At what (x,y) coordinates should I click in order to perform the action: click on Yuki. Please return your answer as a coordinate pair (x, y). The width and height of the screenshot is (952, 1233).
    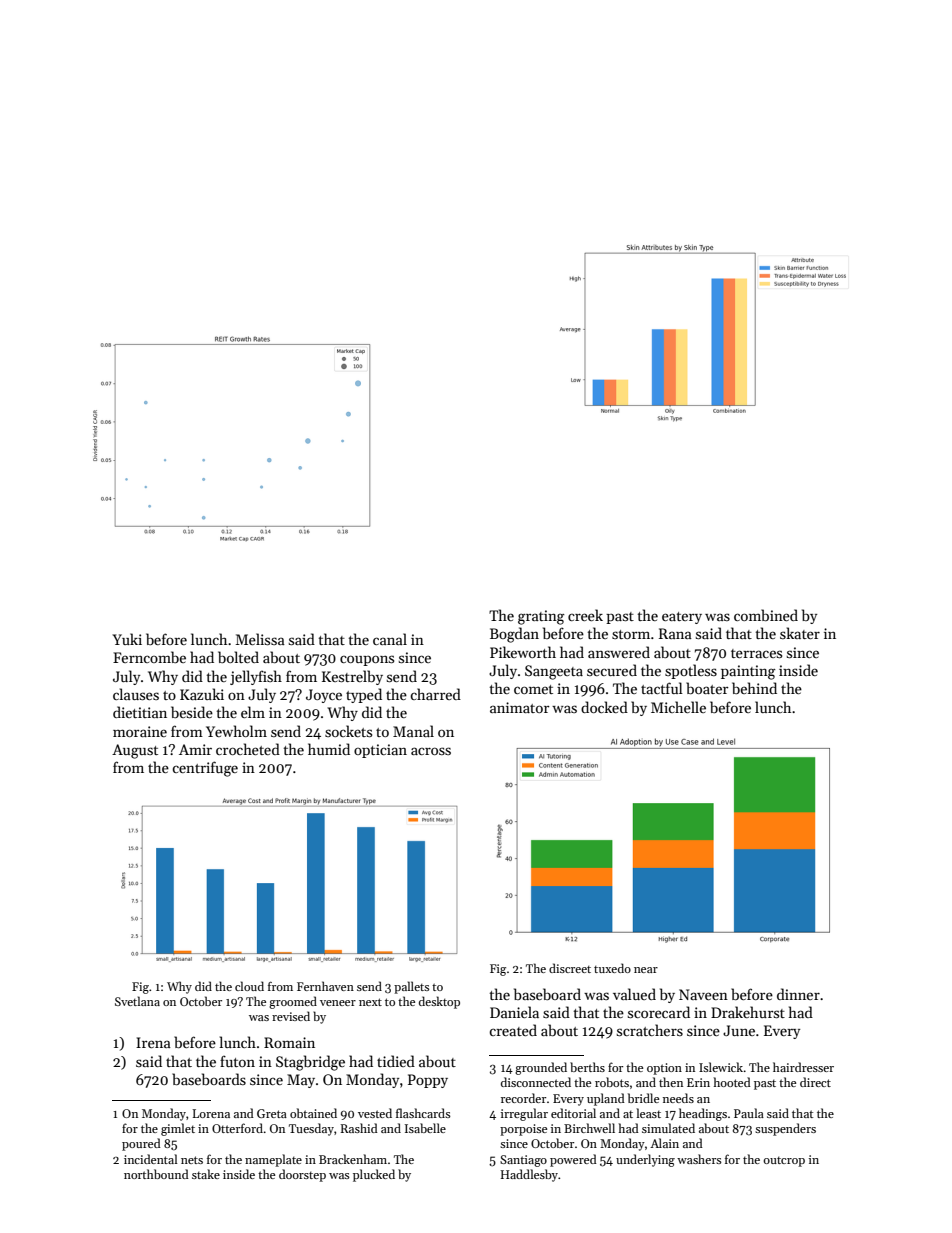
    Looking at the image, I should click on (127, 639).
